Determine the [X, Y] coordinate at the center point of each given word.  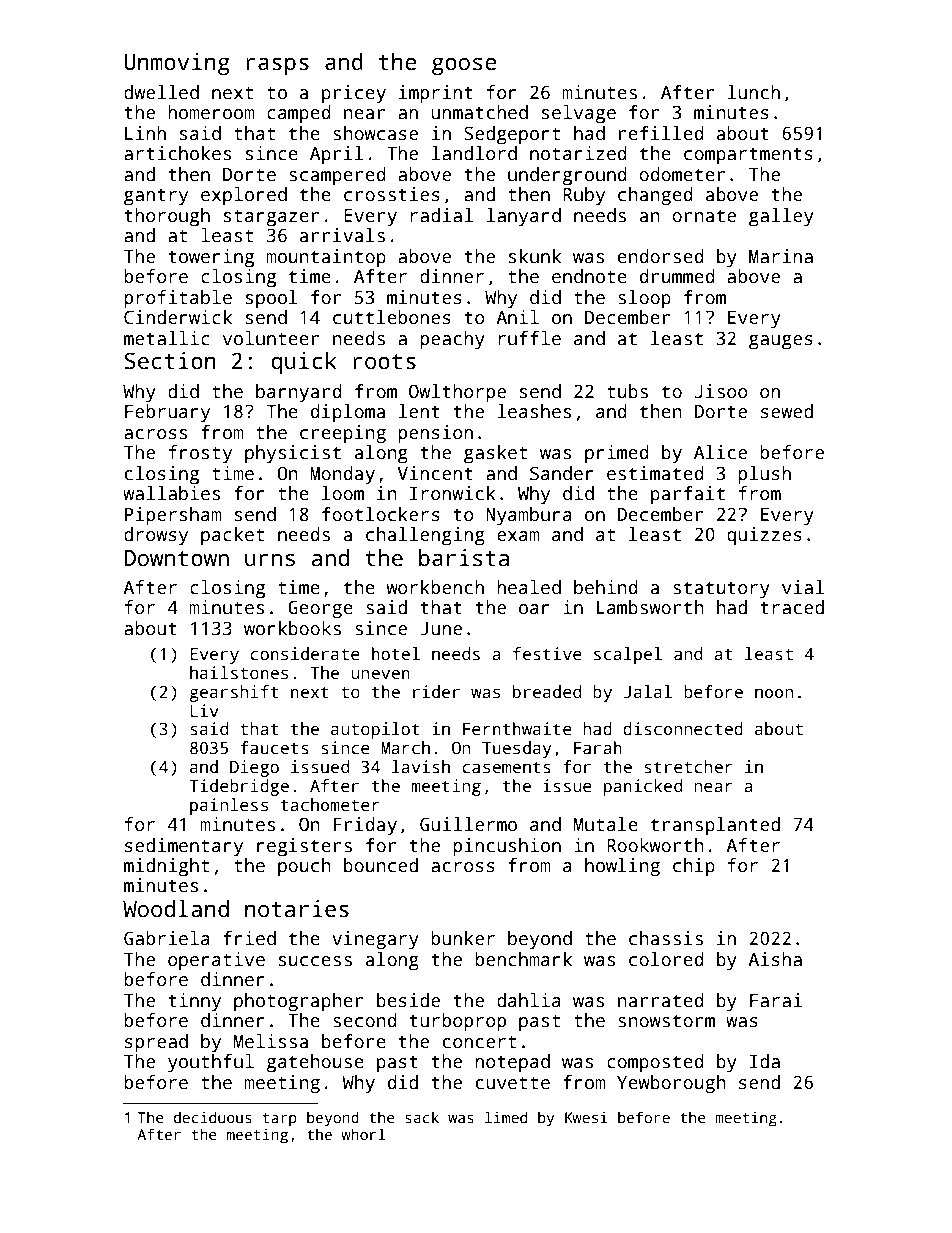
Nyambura [529, 516]
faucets [274, 748]
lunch [754, 92]
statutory [721, 590]
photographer [298, 1002]
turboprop [457, 1022]
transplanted [715, 826]
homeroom [211, 112]
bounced [381, 865]
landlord [474, 153]
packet [232, 536]
